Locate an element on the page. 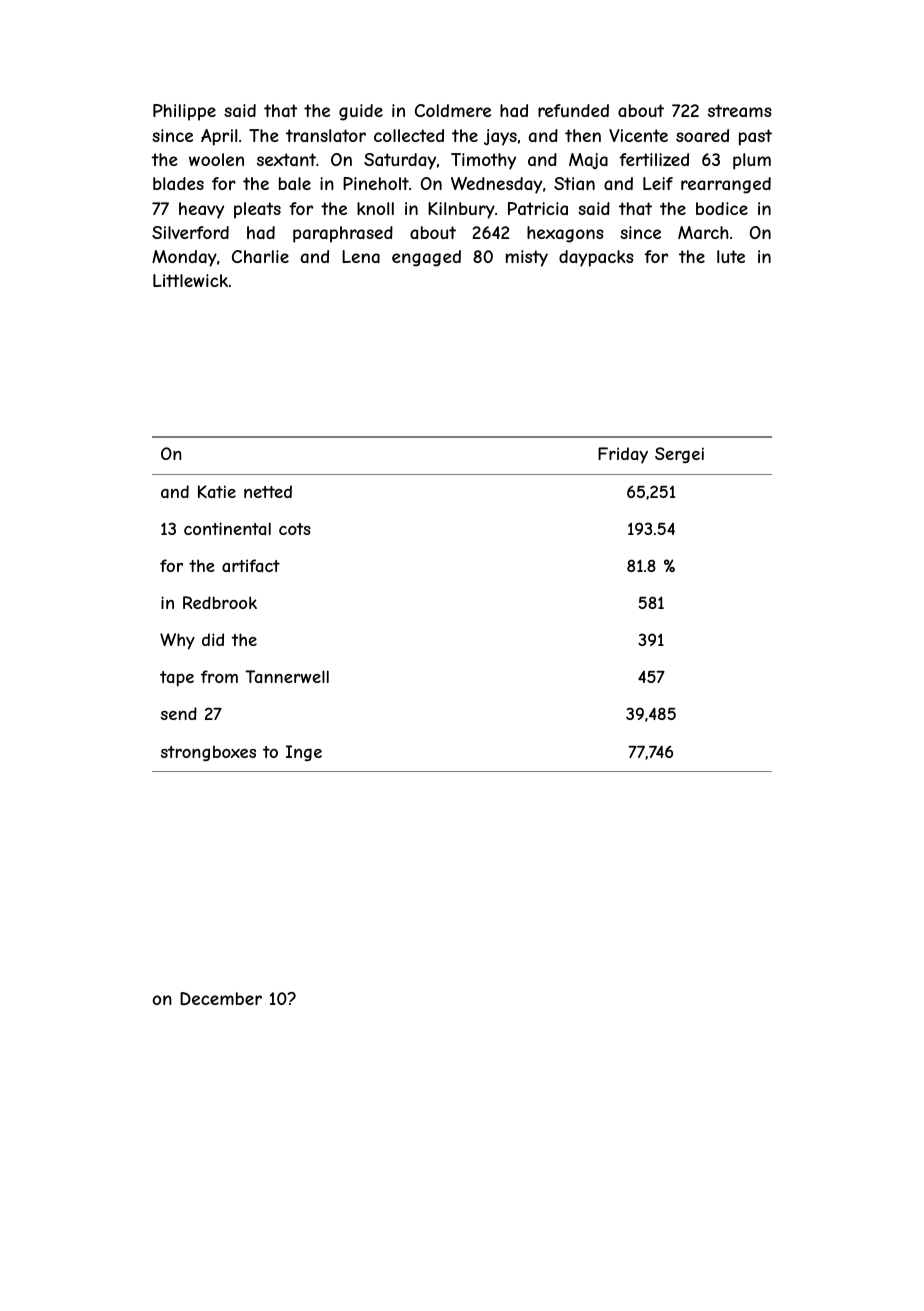 This page has width=924, height=1311. strongboxes is located at coordinates (208, 753).
